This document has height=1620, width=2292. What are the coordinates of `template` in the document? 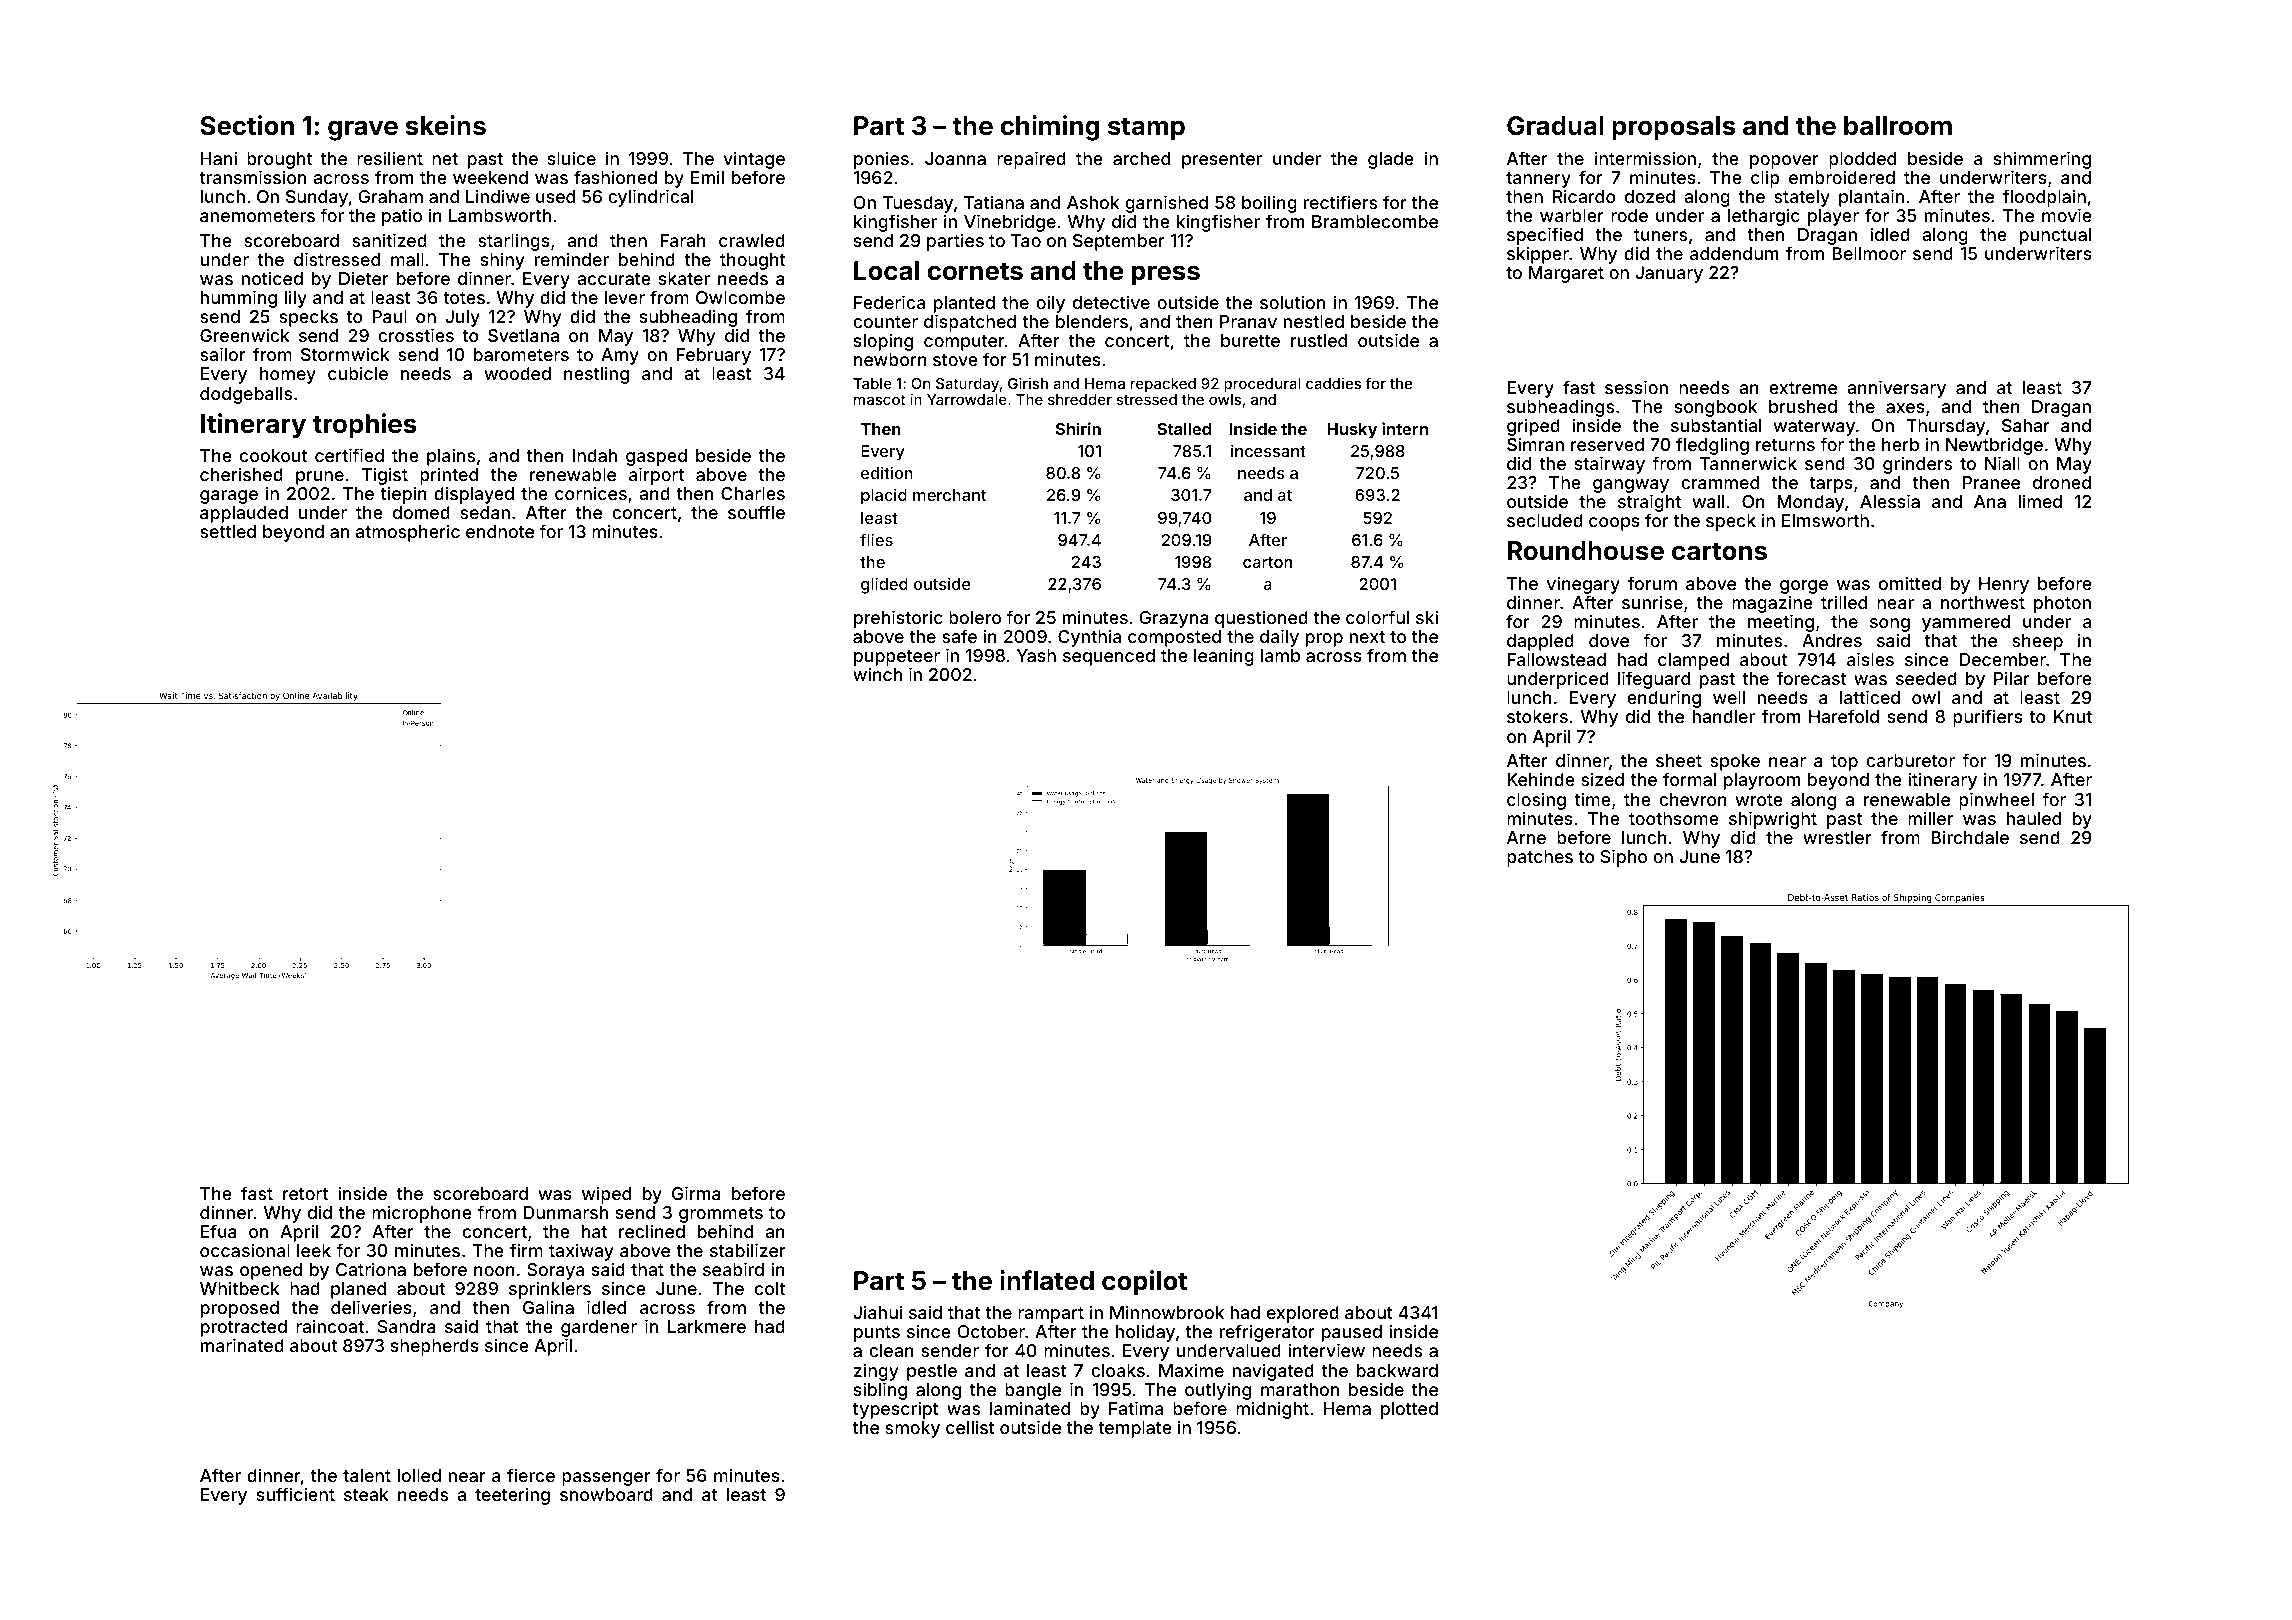 It's located at (1135, 1429).
